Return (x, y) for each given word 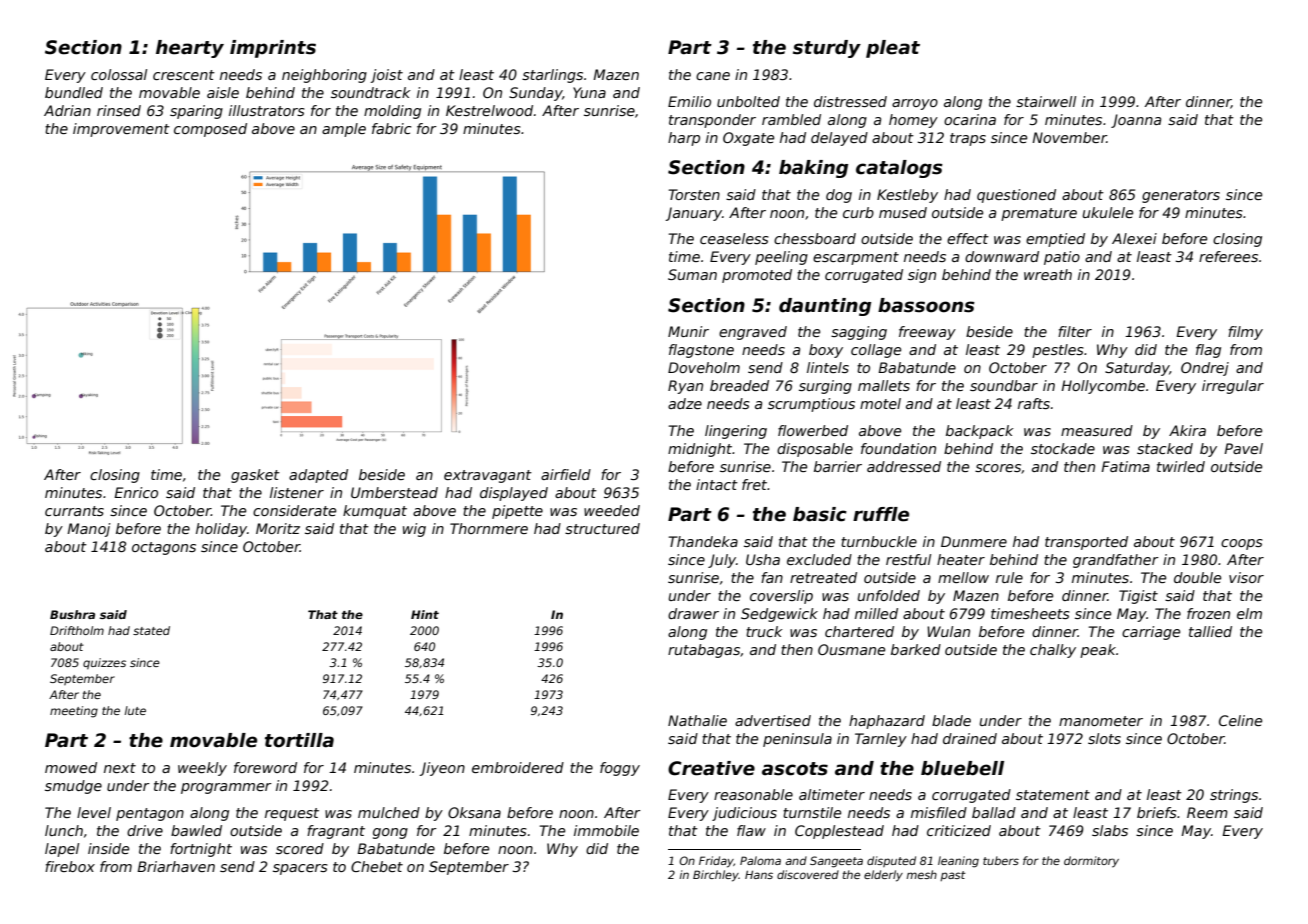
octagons (164, 548)
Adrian (67, 110)
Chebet (377, 866)
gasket (255, 476)
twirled (1181, 466)
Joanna (1136, 121)
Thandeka (703, 541)
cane (713, 76)
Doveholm (704, 367)
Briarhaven (176, 866)
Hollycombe (1103, 387)
